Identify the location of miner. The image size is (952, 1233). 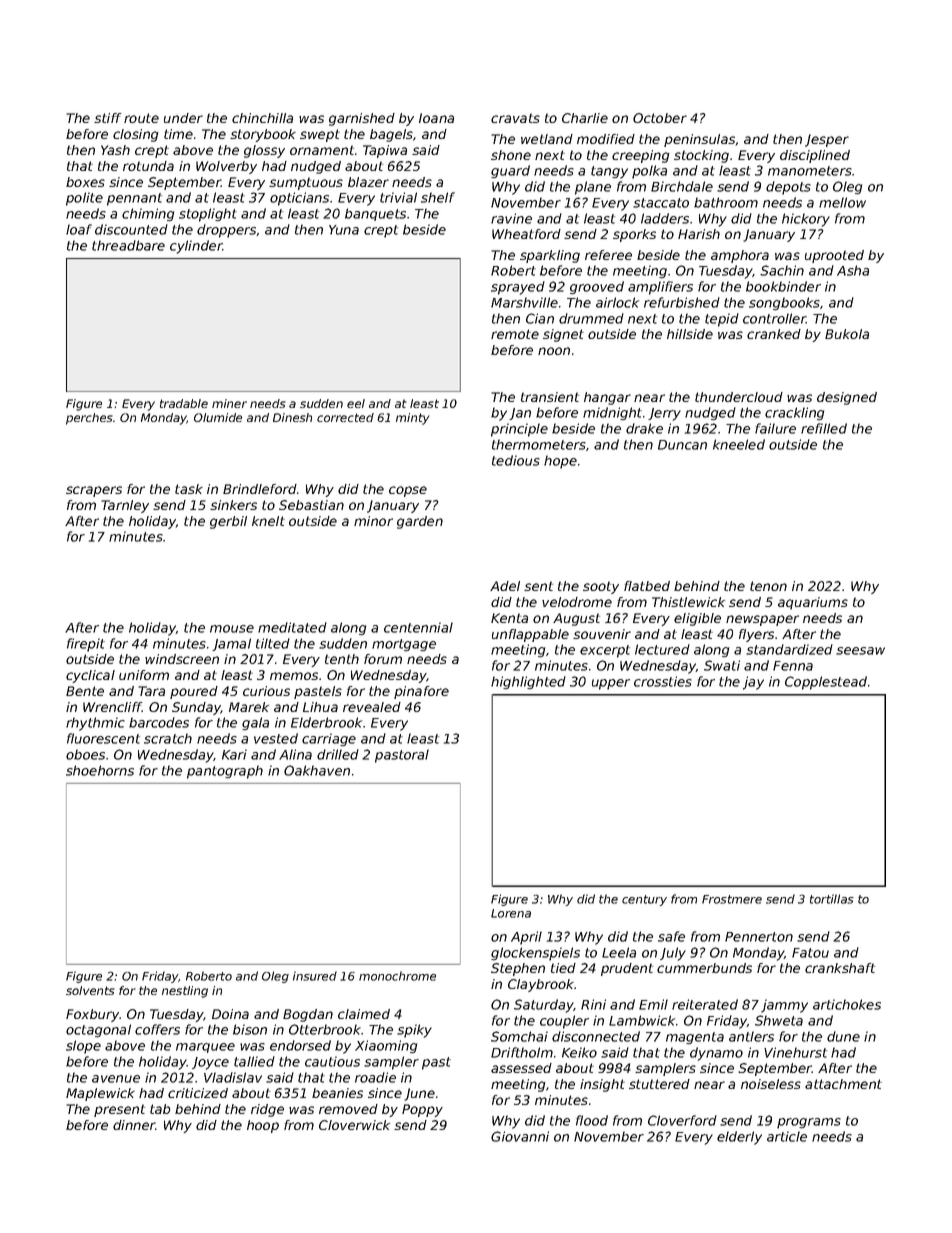
(229, 403).
